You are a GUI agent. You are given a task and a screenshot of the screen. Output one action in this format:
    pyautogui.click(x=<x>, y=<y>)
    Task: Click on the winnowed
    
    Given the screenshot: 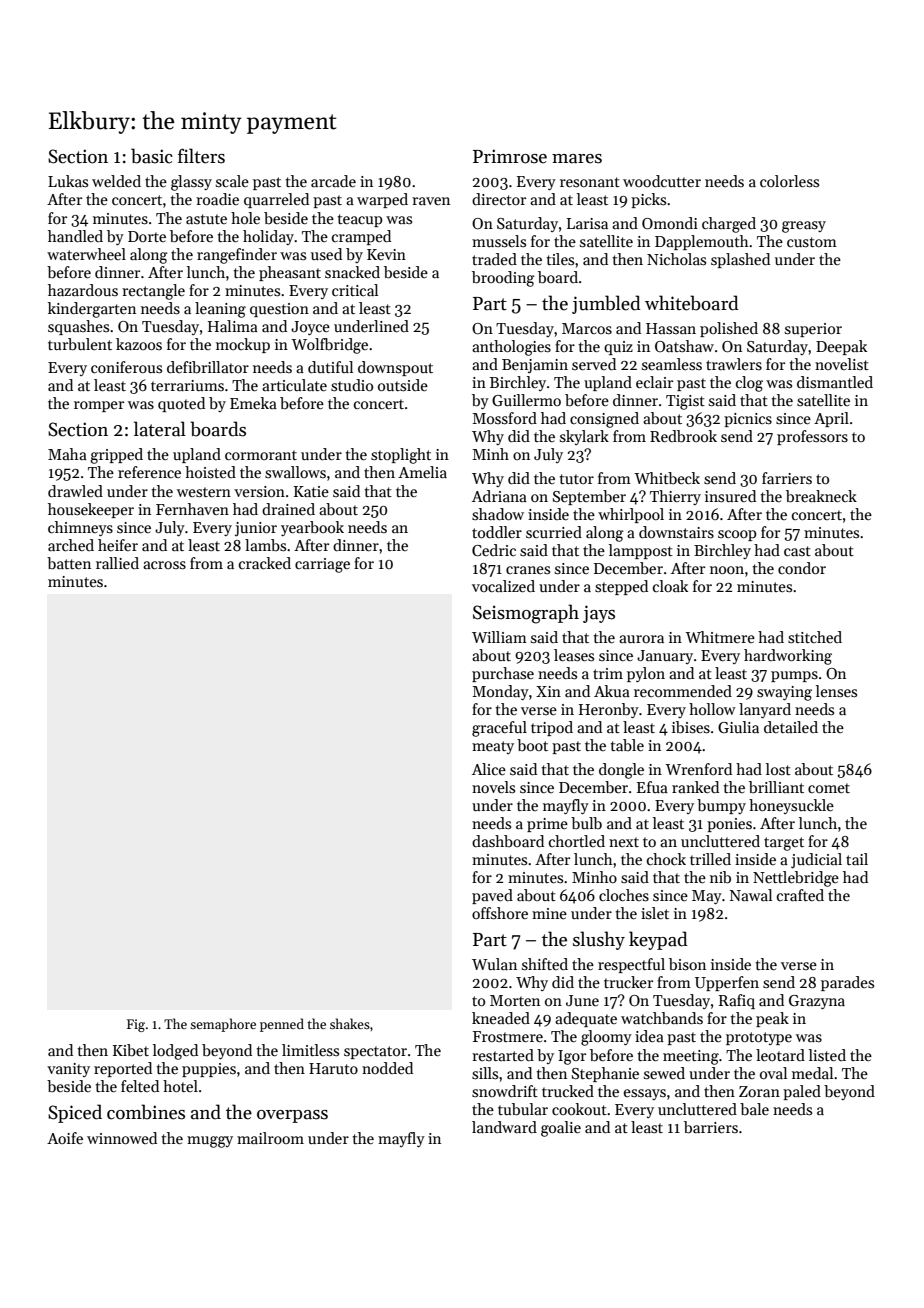 What is the action you would take?
    pyautogui.click(x=122, y=1138)
